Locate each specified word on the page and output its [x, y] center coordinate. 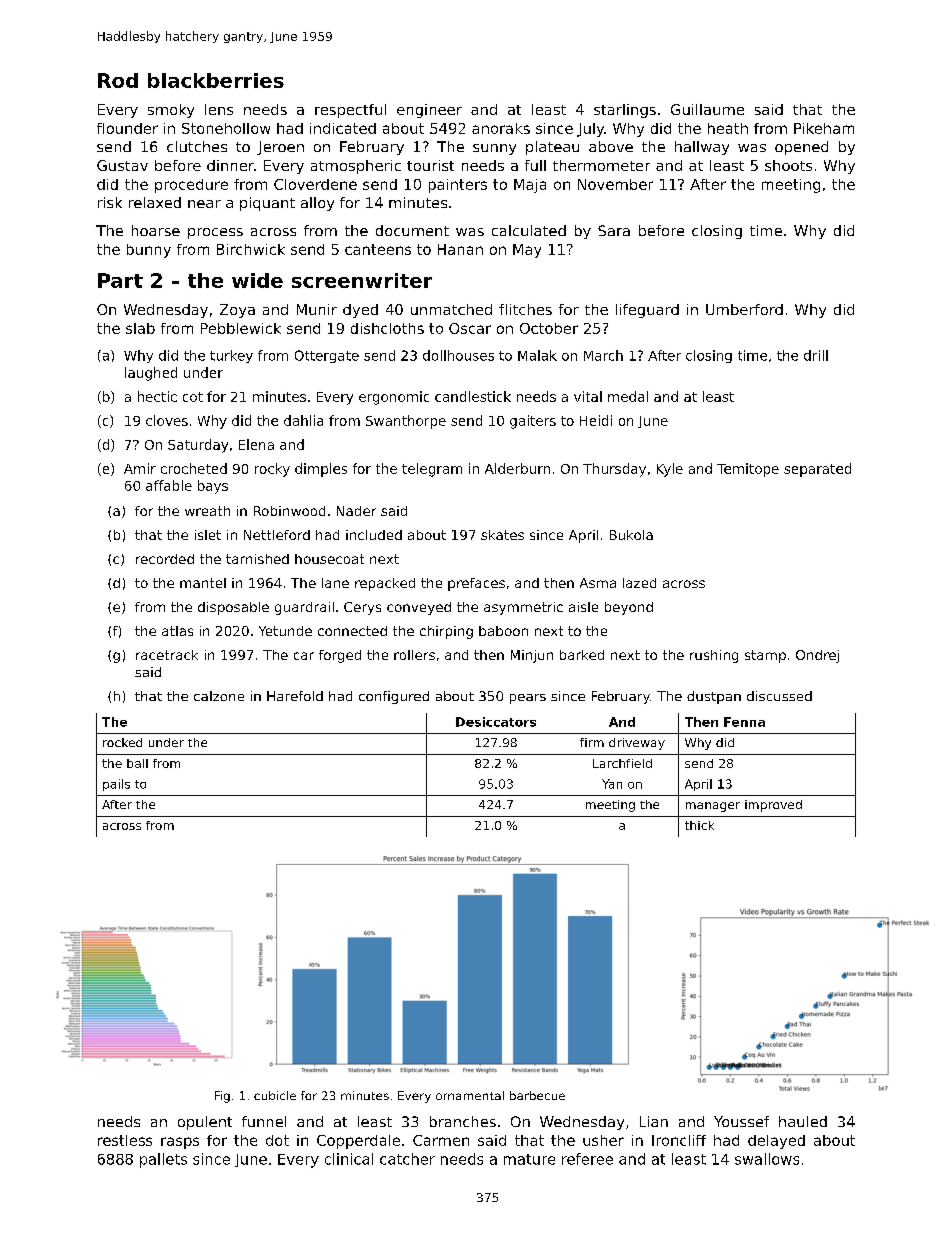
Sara [614, 230]
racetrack [167, 655]
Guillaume [707, 109]
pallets [163, 1160]
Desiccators [496, 722]
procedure [191, 186]
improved [773, 806]
